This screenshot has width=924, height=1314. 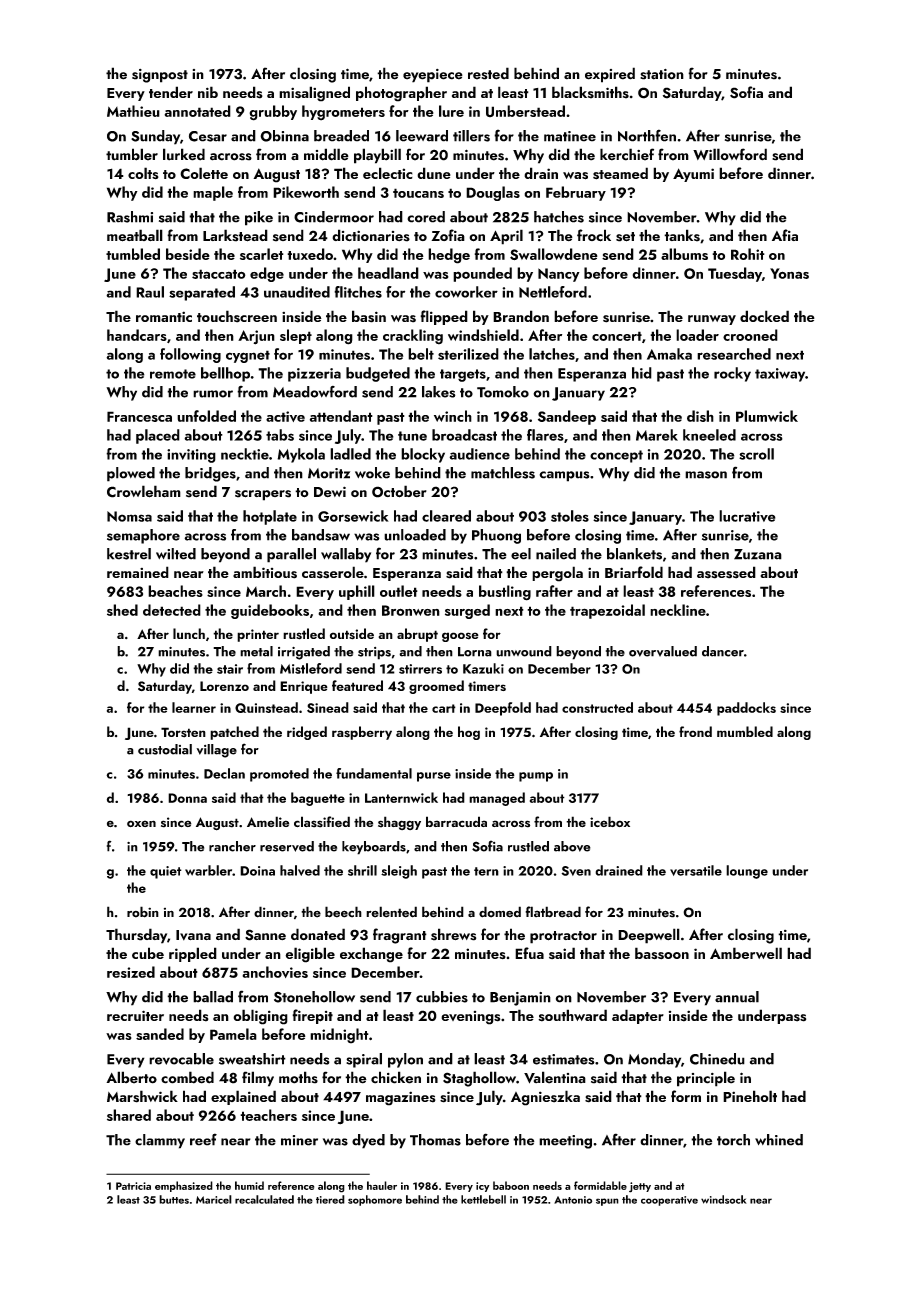 I want to click on leeward, so click(x=422, y=136).
